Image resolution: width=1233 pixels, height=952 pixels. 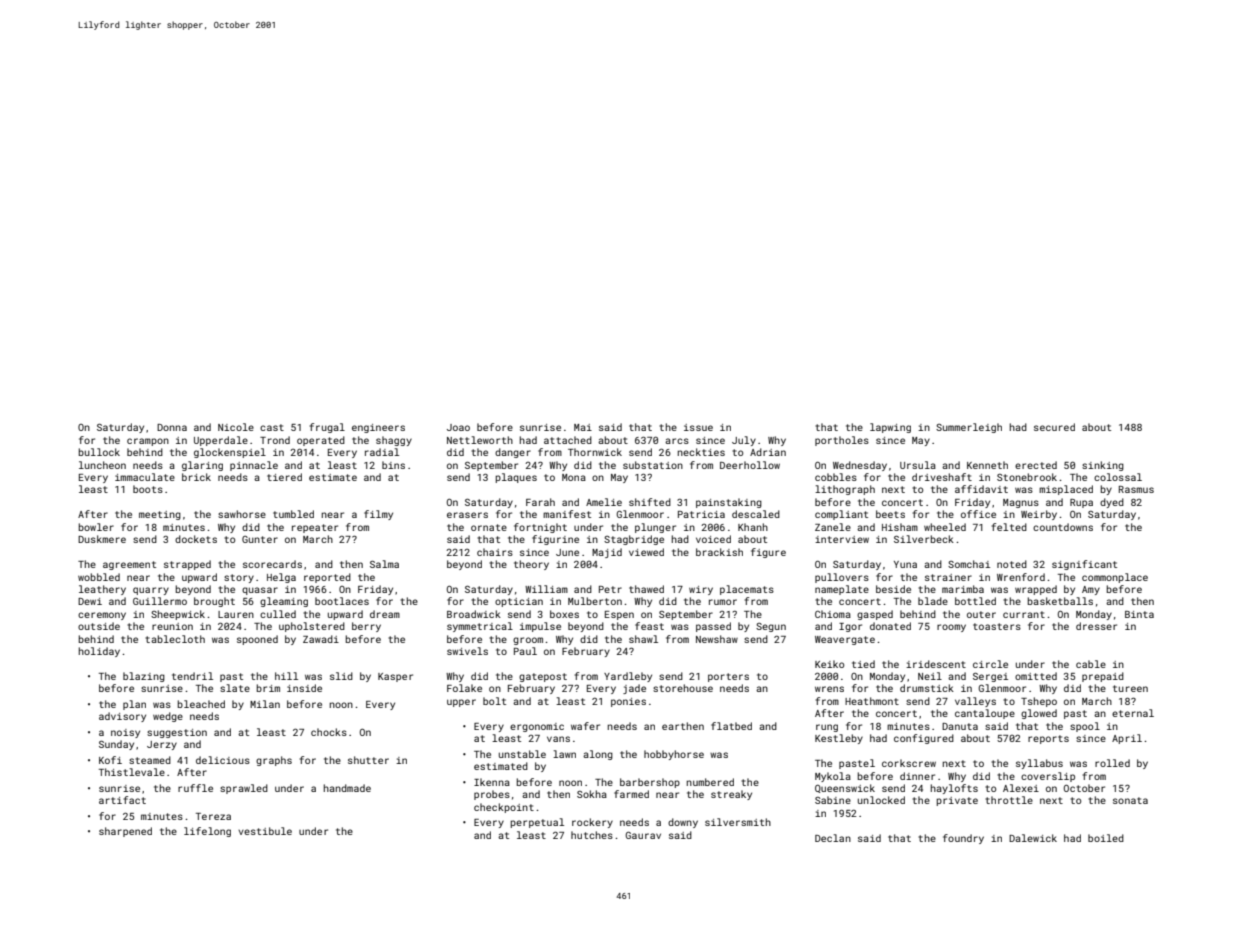 I want to click on Sheepwick, so click(x=178, y=615).
